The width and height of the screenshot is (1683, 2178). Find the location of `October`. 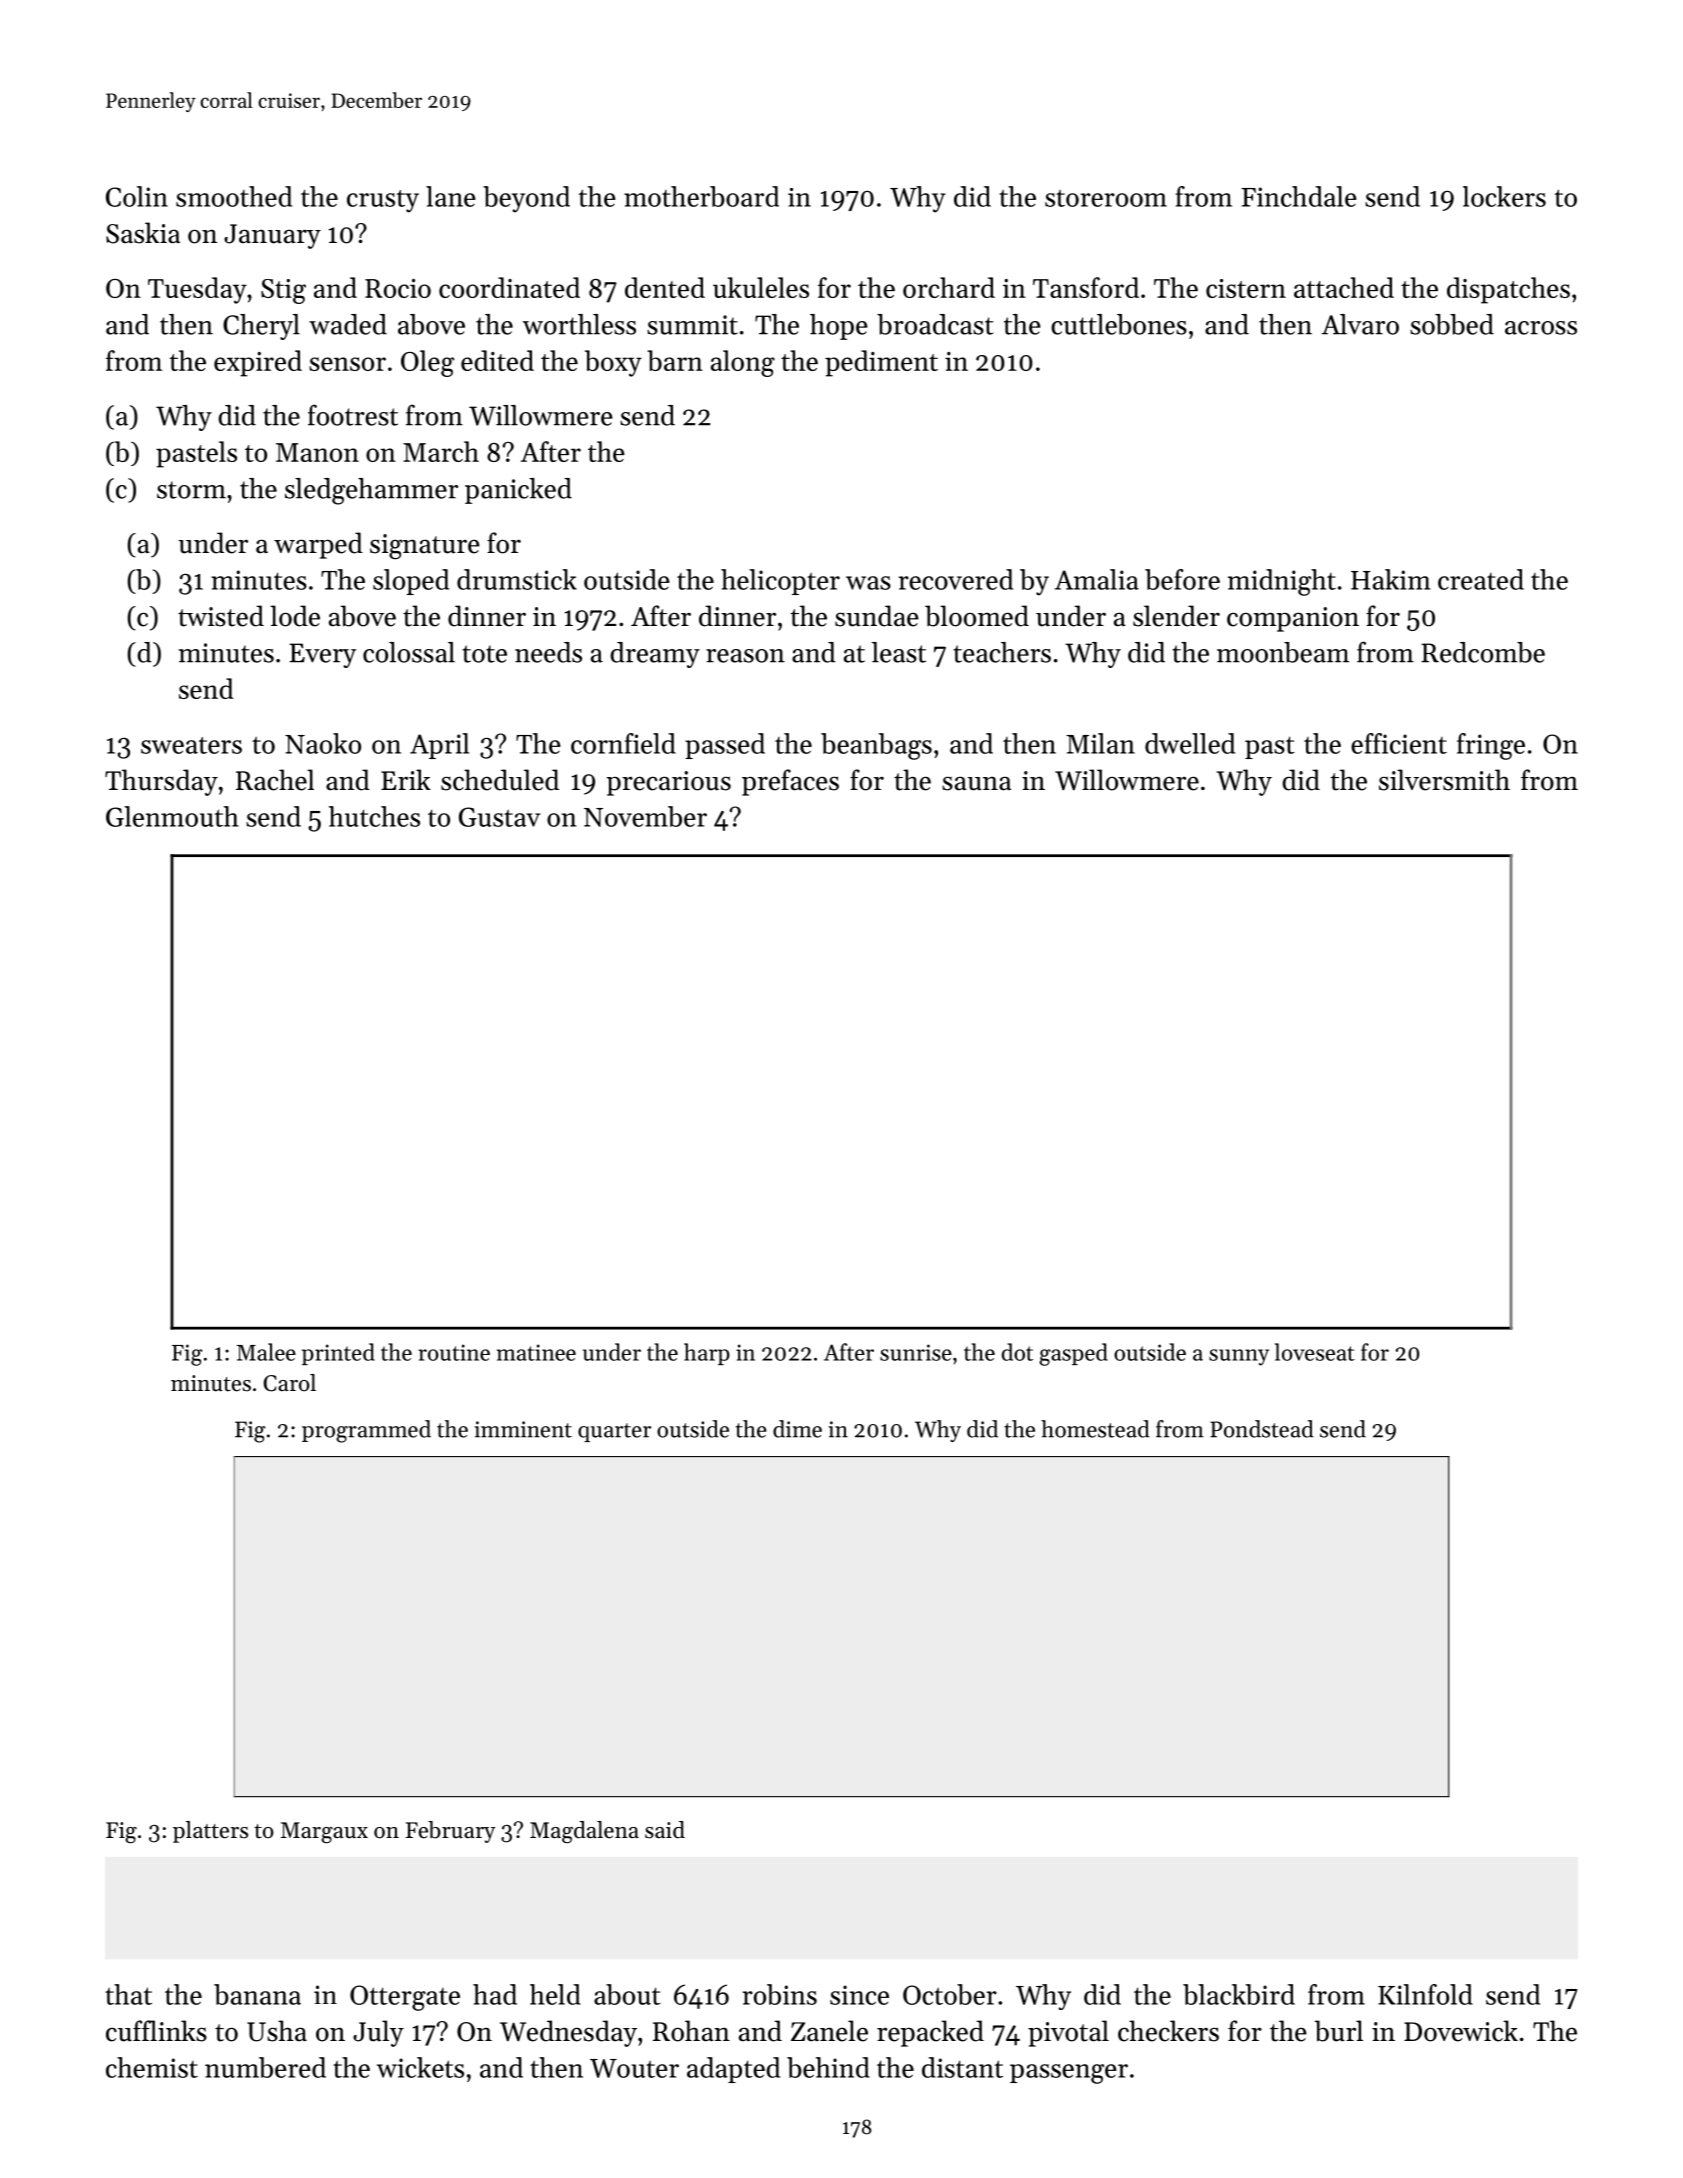

October is located at coordinates (950, 1994).
